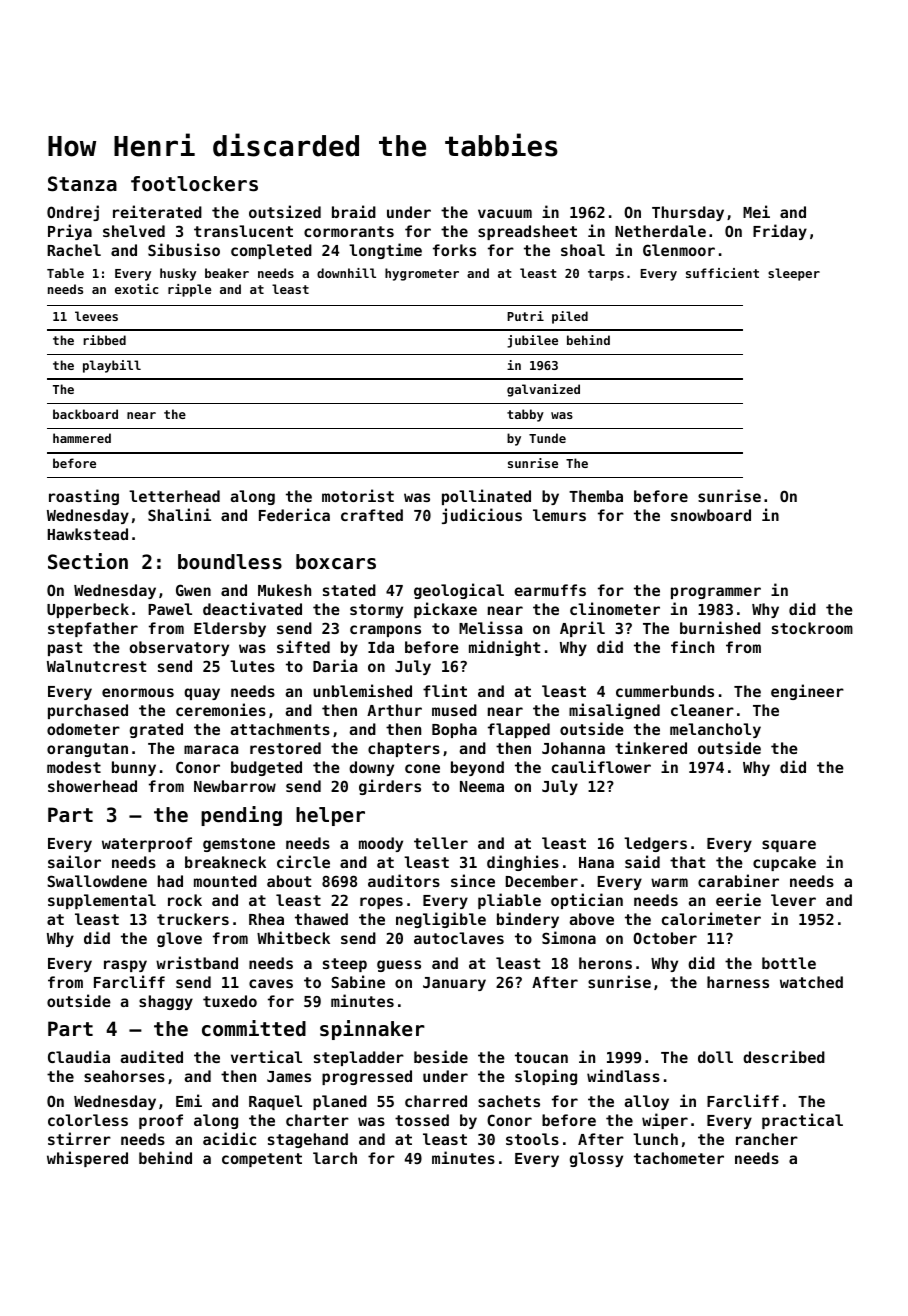 The height and width of the screenshot is (1316, 908). Describe the element at coordinates (789, 846) in the screenshot. I see `square` at that location.
